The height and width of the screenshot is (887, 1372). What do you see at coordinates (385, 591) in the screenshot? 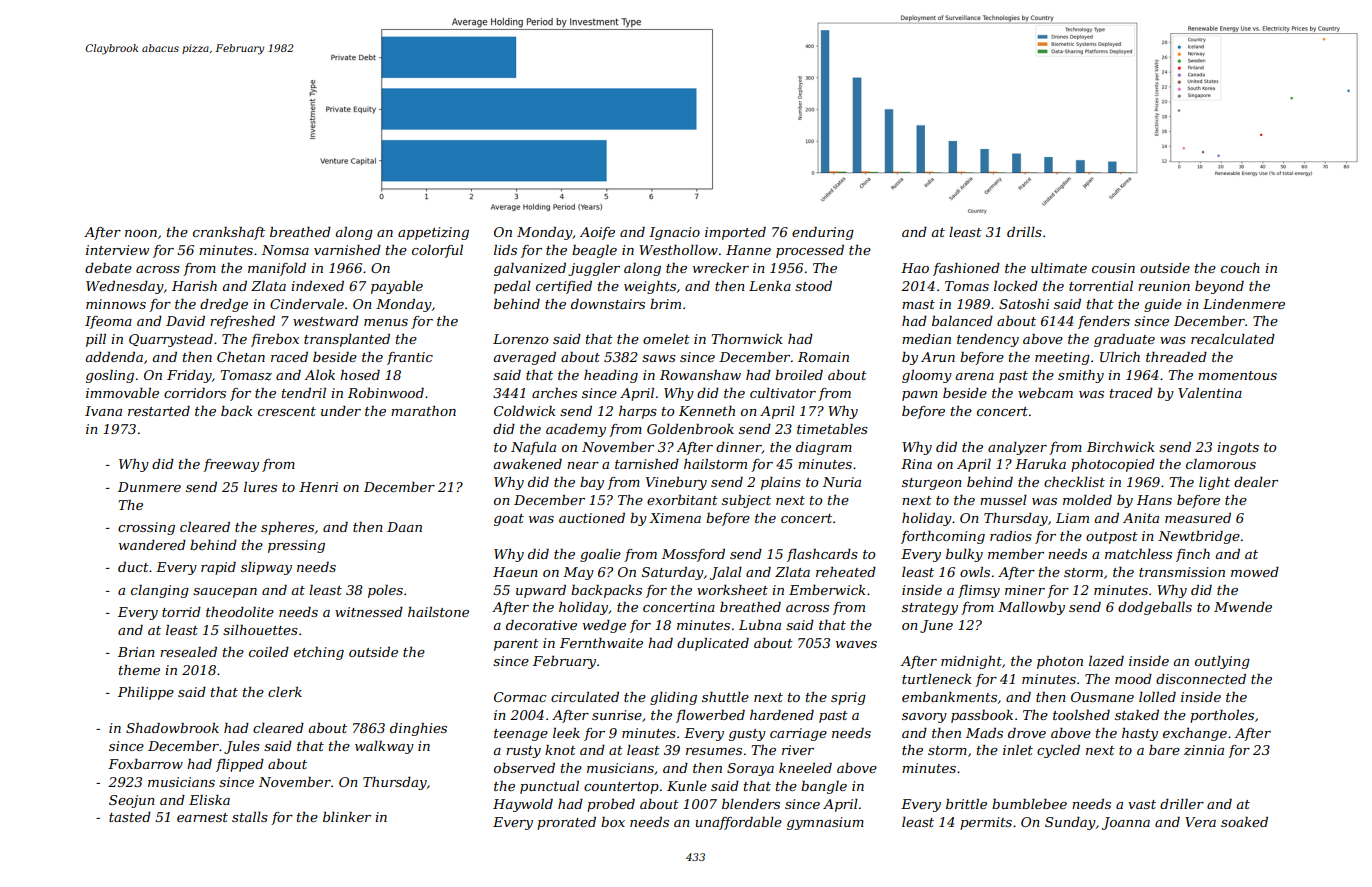
I see `poles` at bounding box center [385, 591].
